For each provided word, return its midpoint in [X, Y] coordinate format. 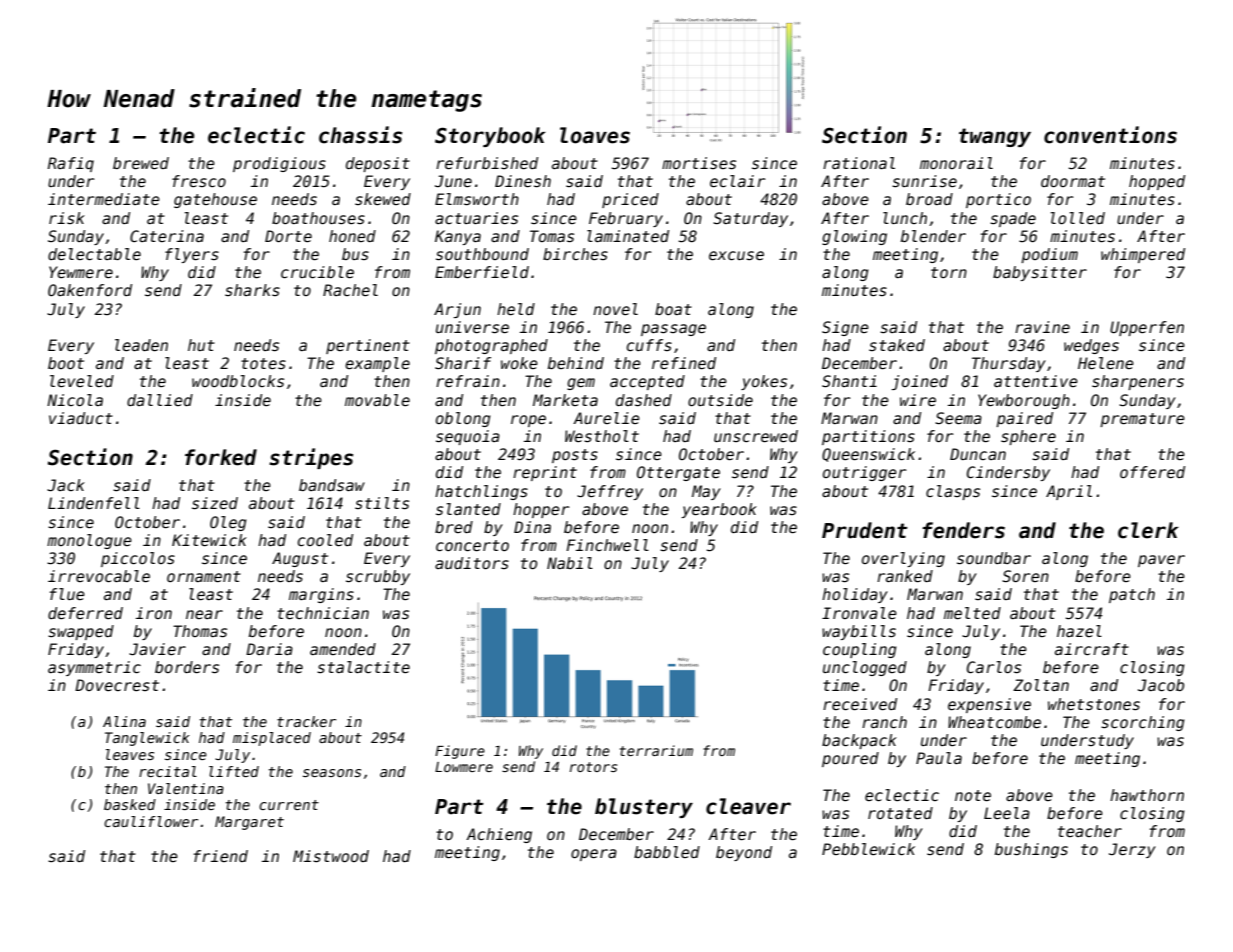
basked [130, 804]
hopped [1157, 182]
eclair [737, 181]
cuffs [649, 345]
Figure [460, 752]
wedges [1091, 346]
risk [67, 218]
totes [263, 363]
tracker [306, 721]
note [973, 795]
